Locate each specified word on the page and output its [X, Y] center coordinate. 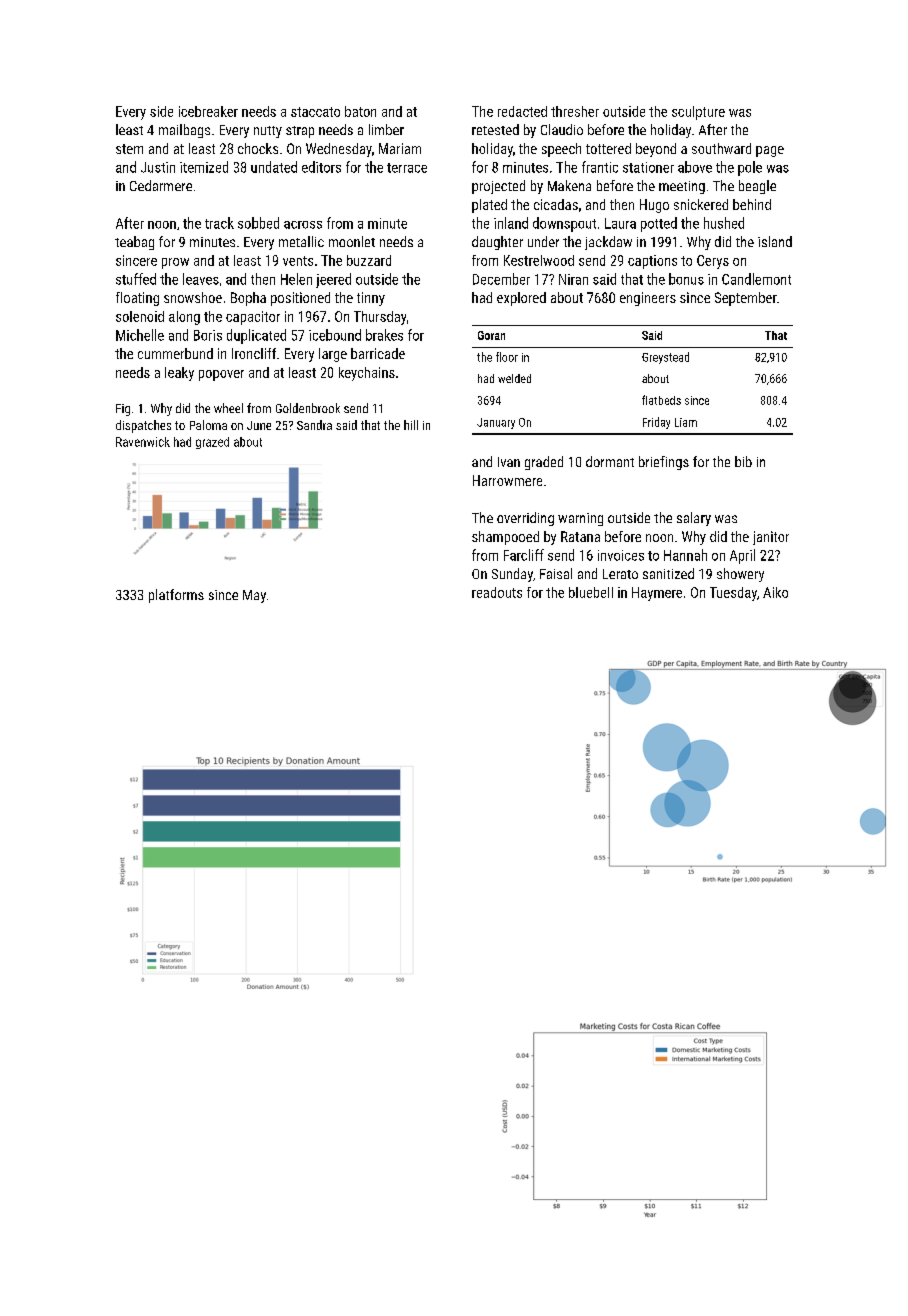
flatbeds [661, 400]
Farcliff [524, 555]
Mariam [400, 148]
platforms [176, 596]
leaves [201, 279]
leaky [179, 374]
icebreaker [208, 111]
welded [514, 378]
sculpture [698, 113]
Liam [686, 422]
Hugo [654, 206]
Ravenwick [143, 442]
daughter [497, 243]
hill [411, 425]
